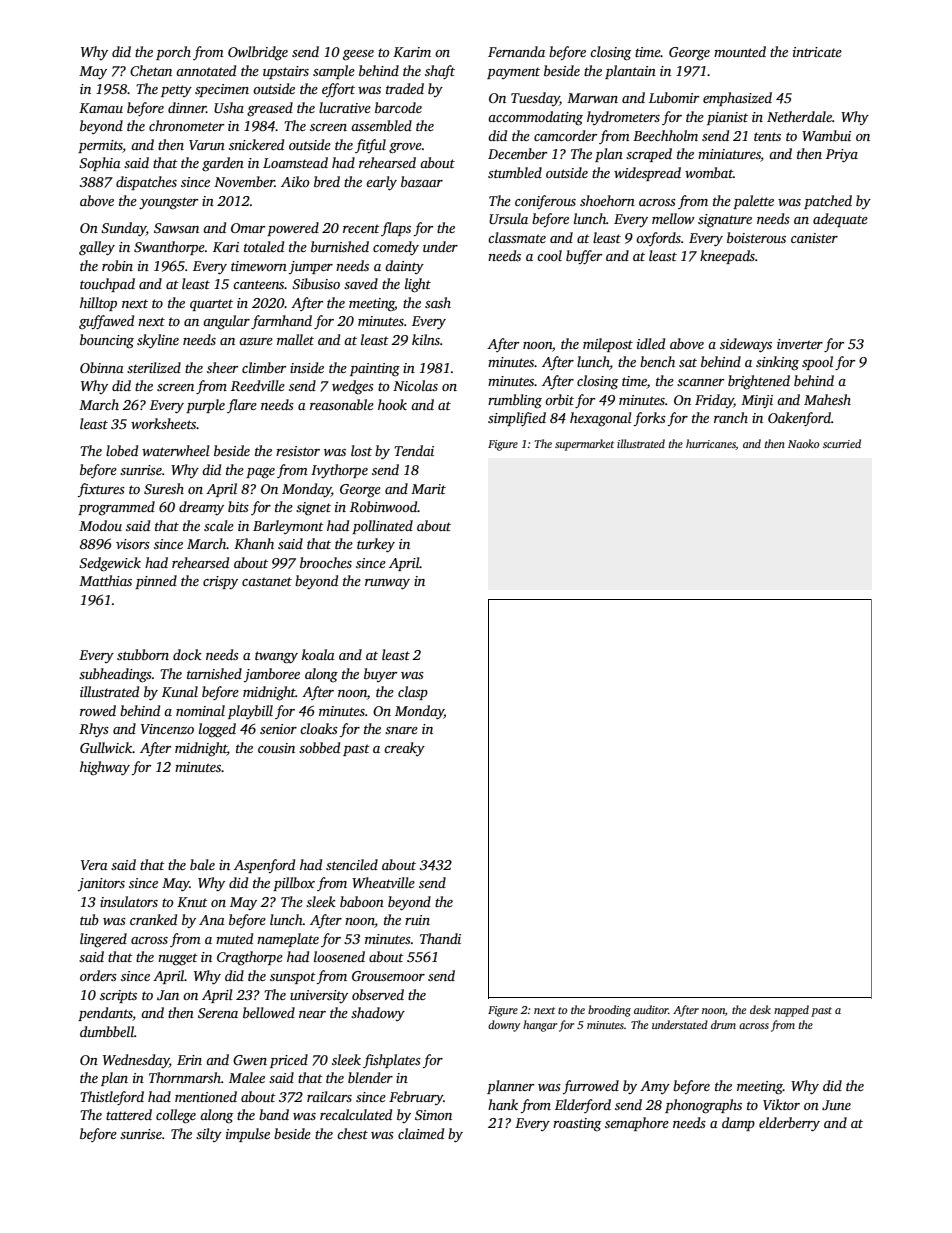  I want to click on tattered, so click(129, 1114).
